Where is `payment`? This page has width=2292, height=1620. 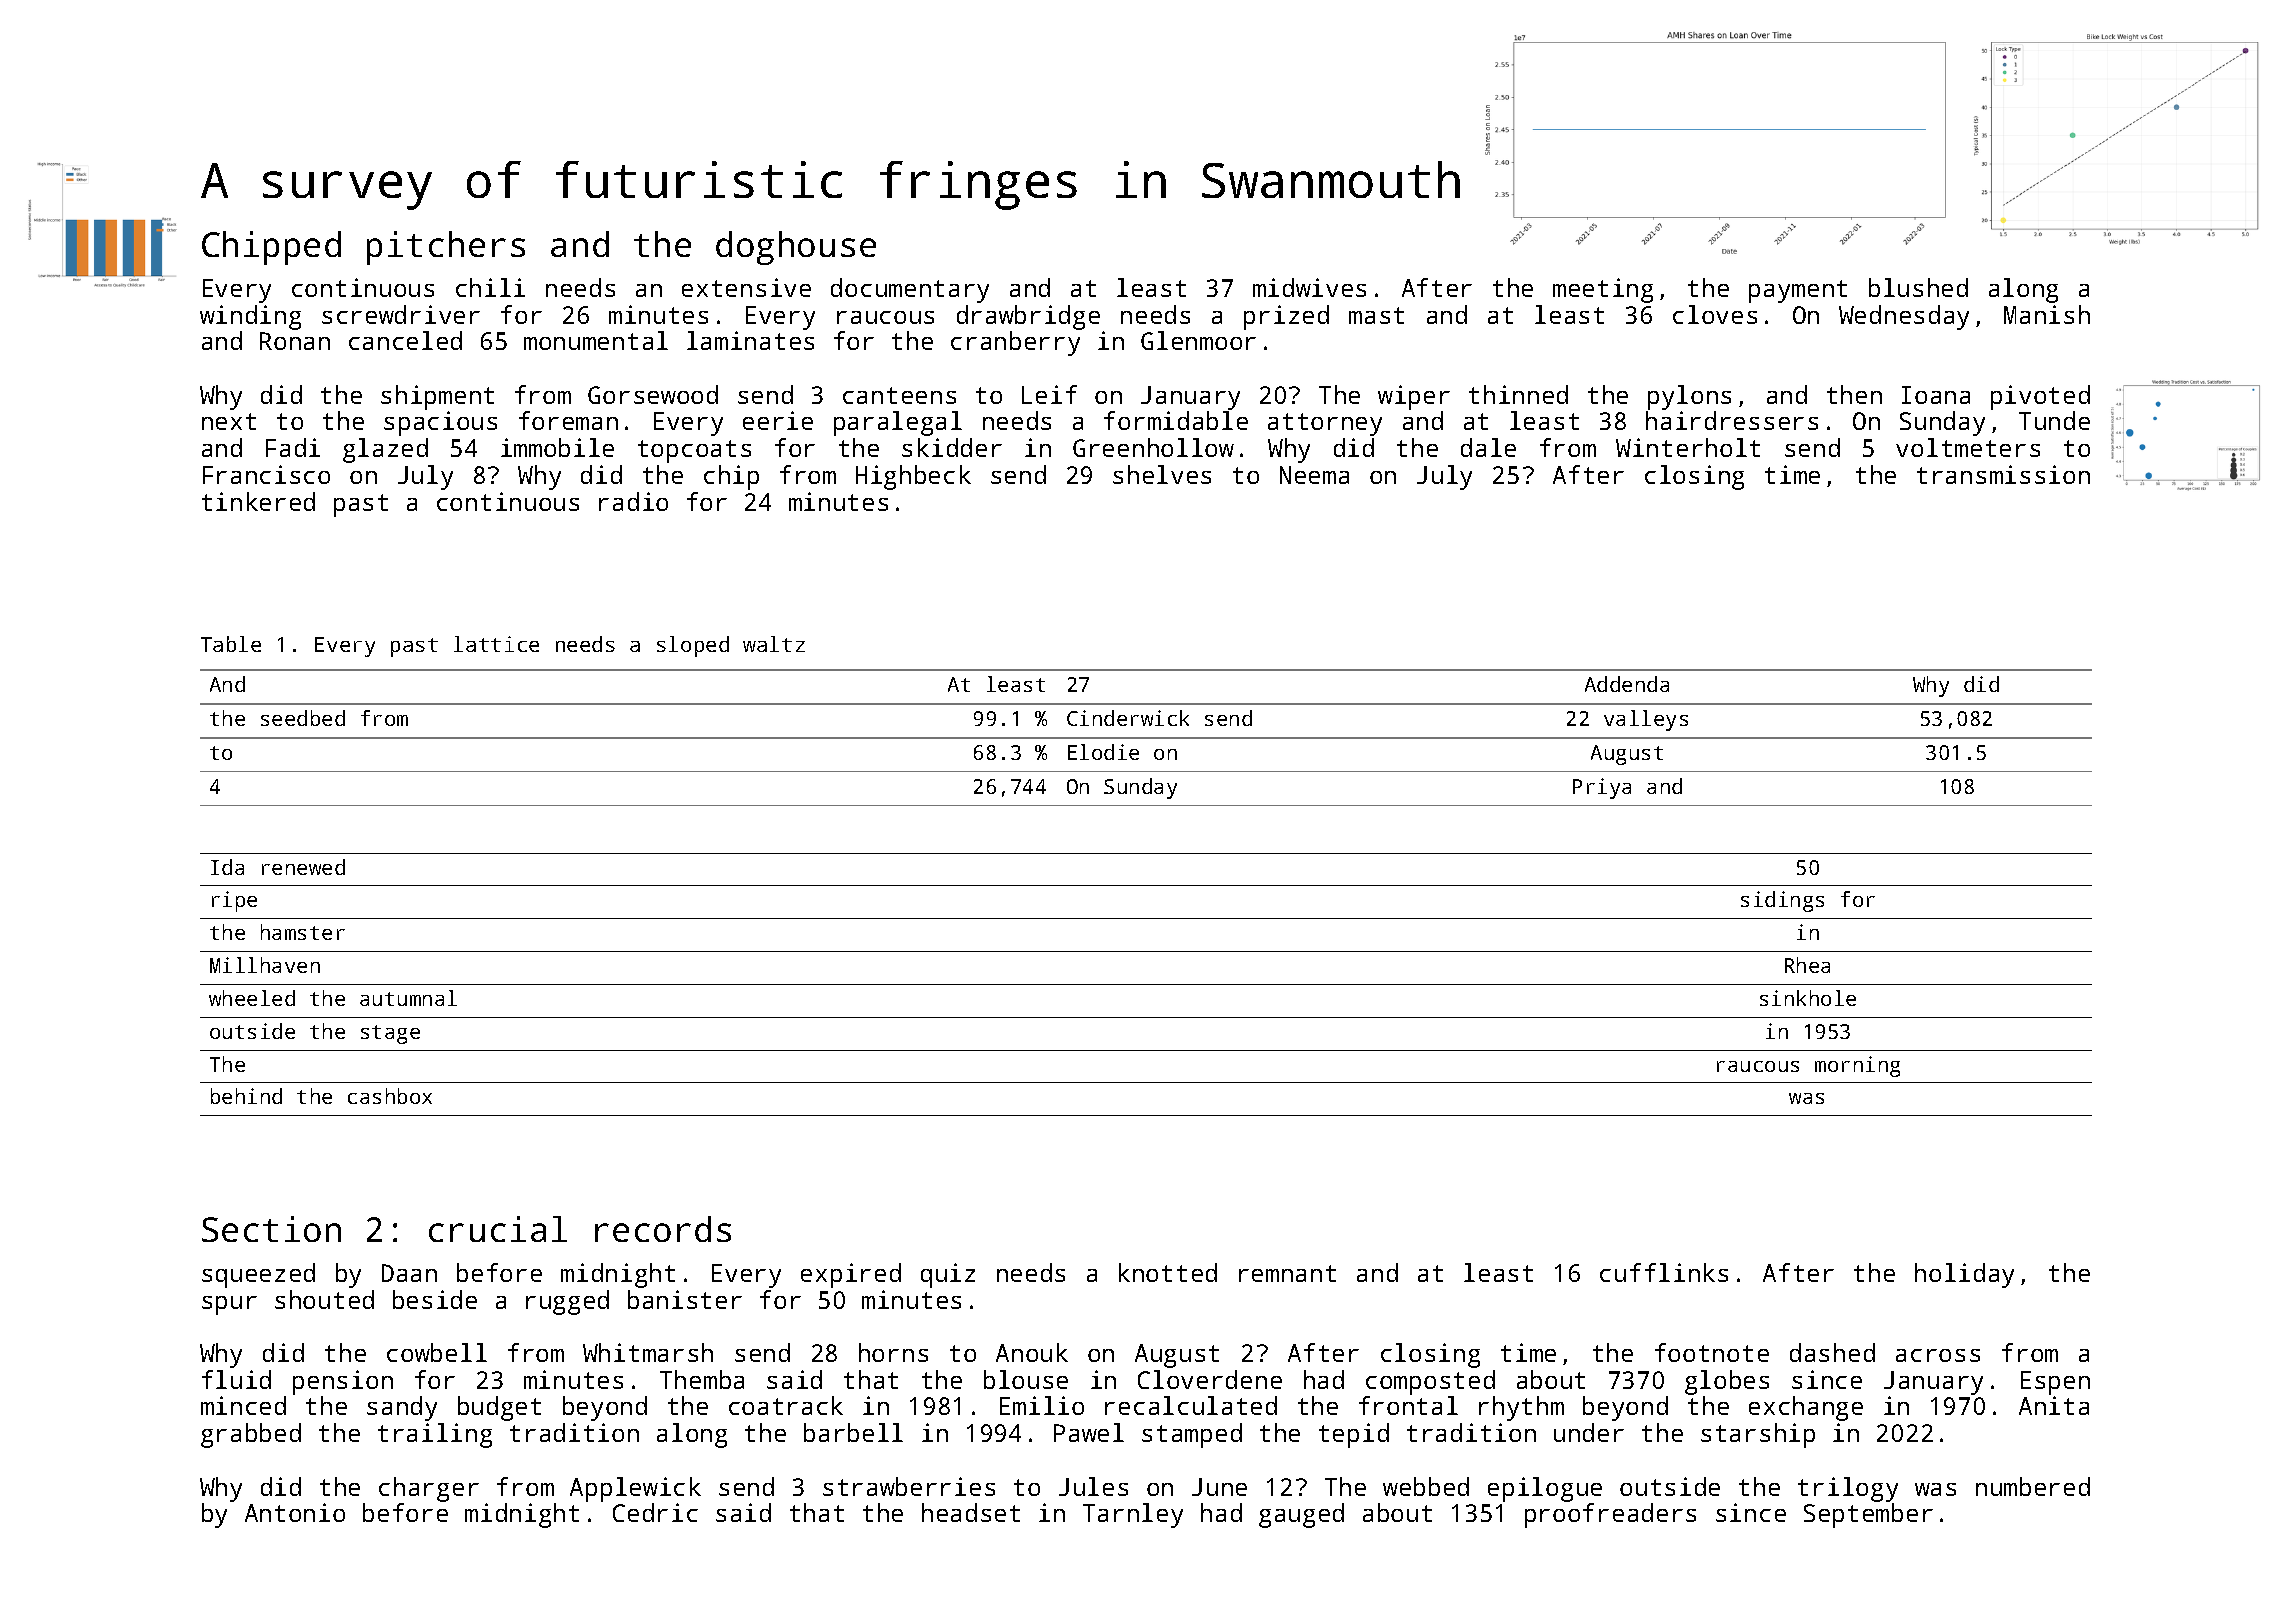 payment is located at coordinates (1798, 291).
